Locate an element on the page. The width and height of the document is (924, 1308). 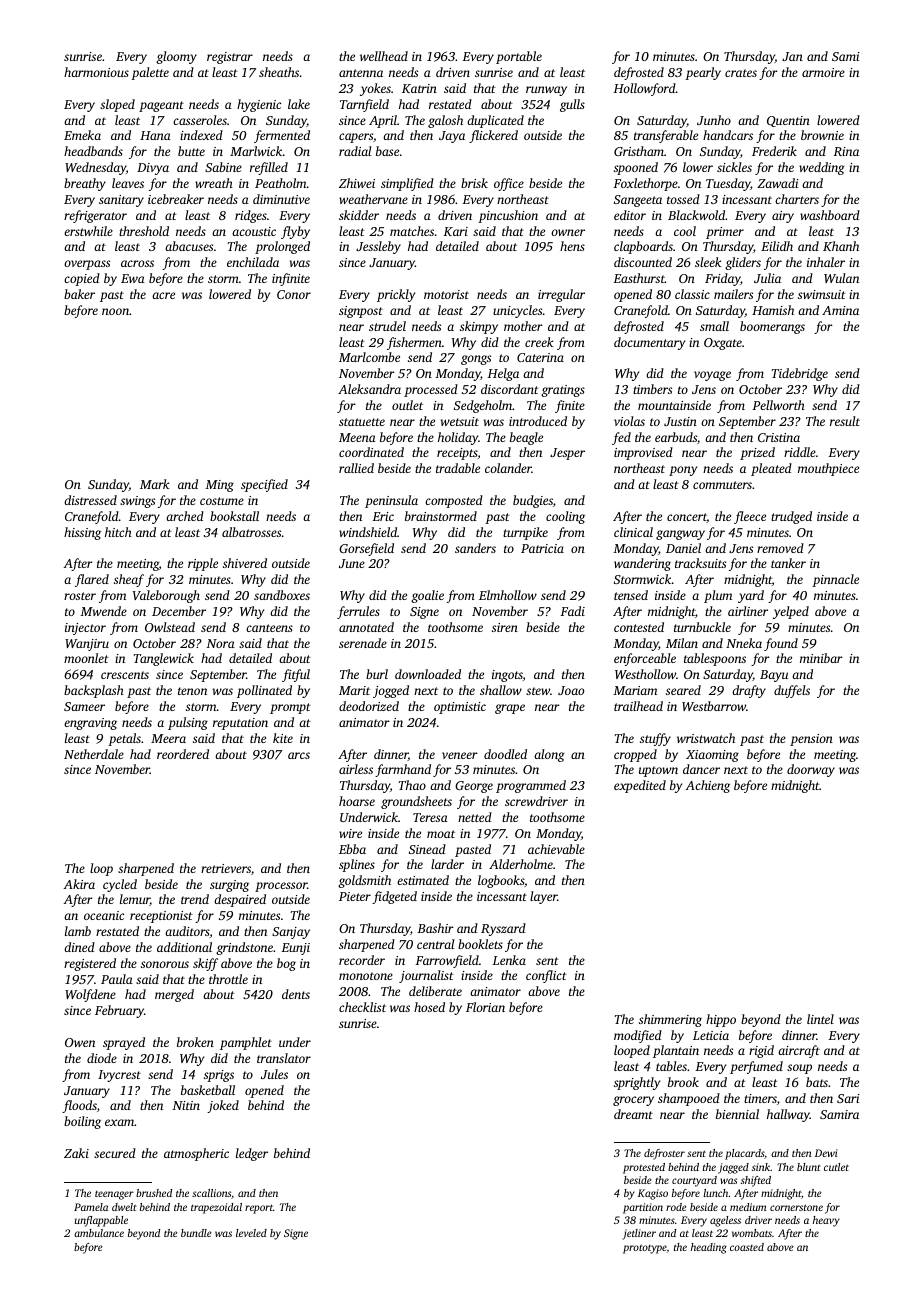
wedding is located at coordinates (822, 168).
